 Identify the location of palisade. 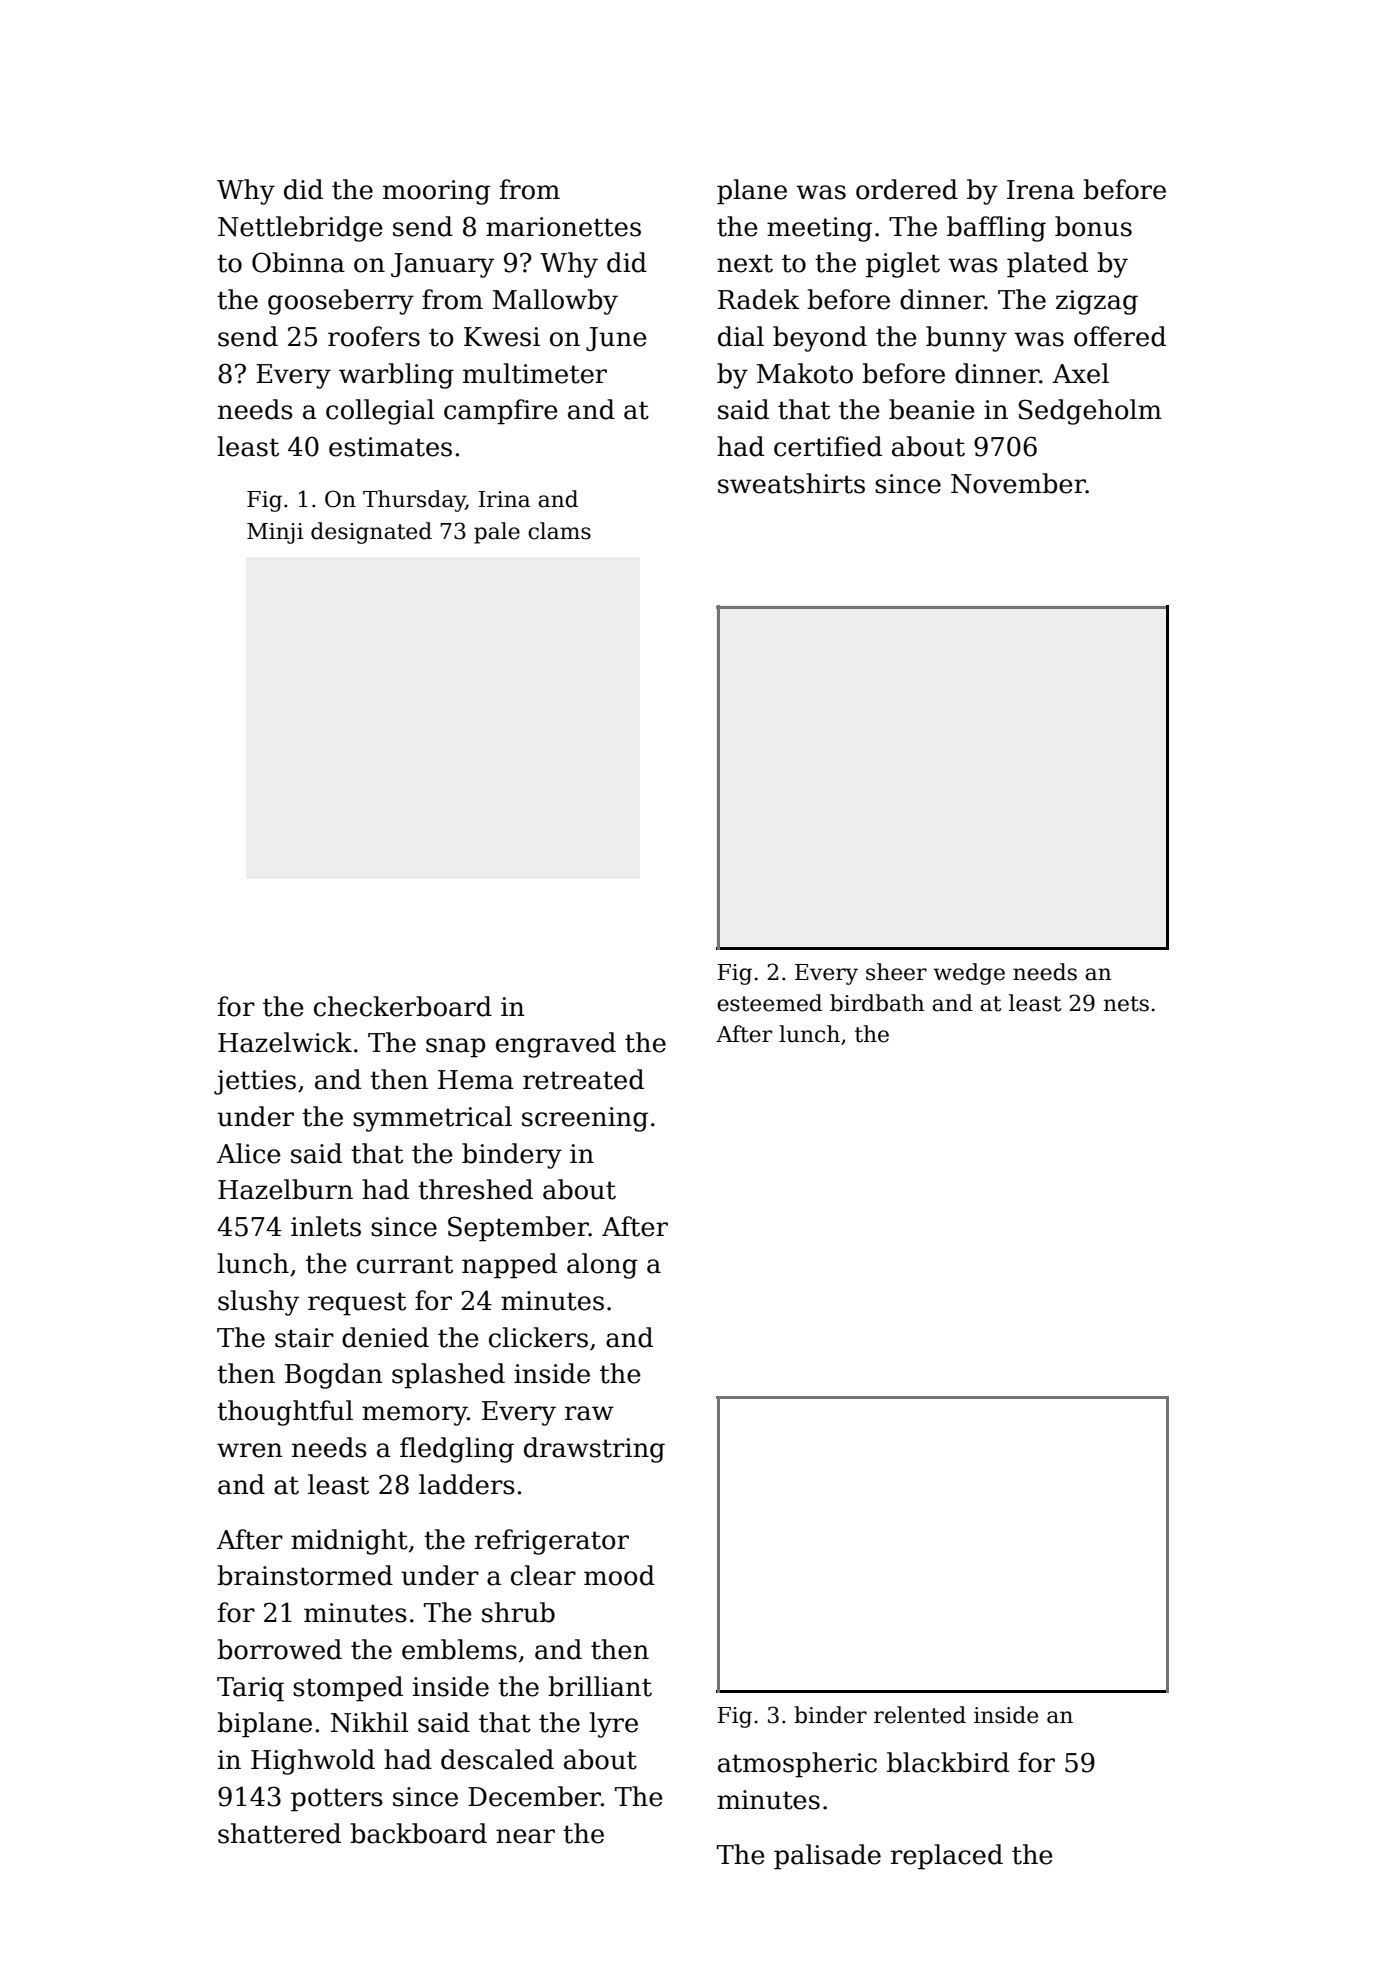
(827, 1857).
